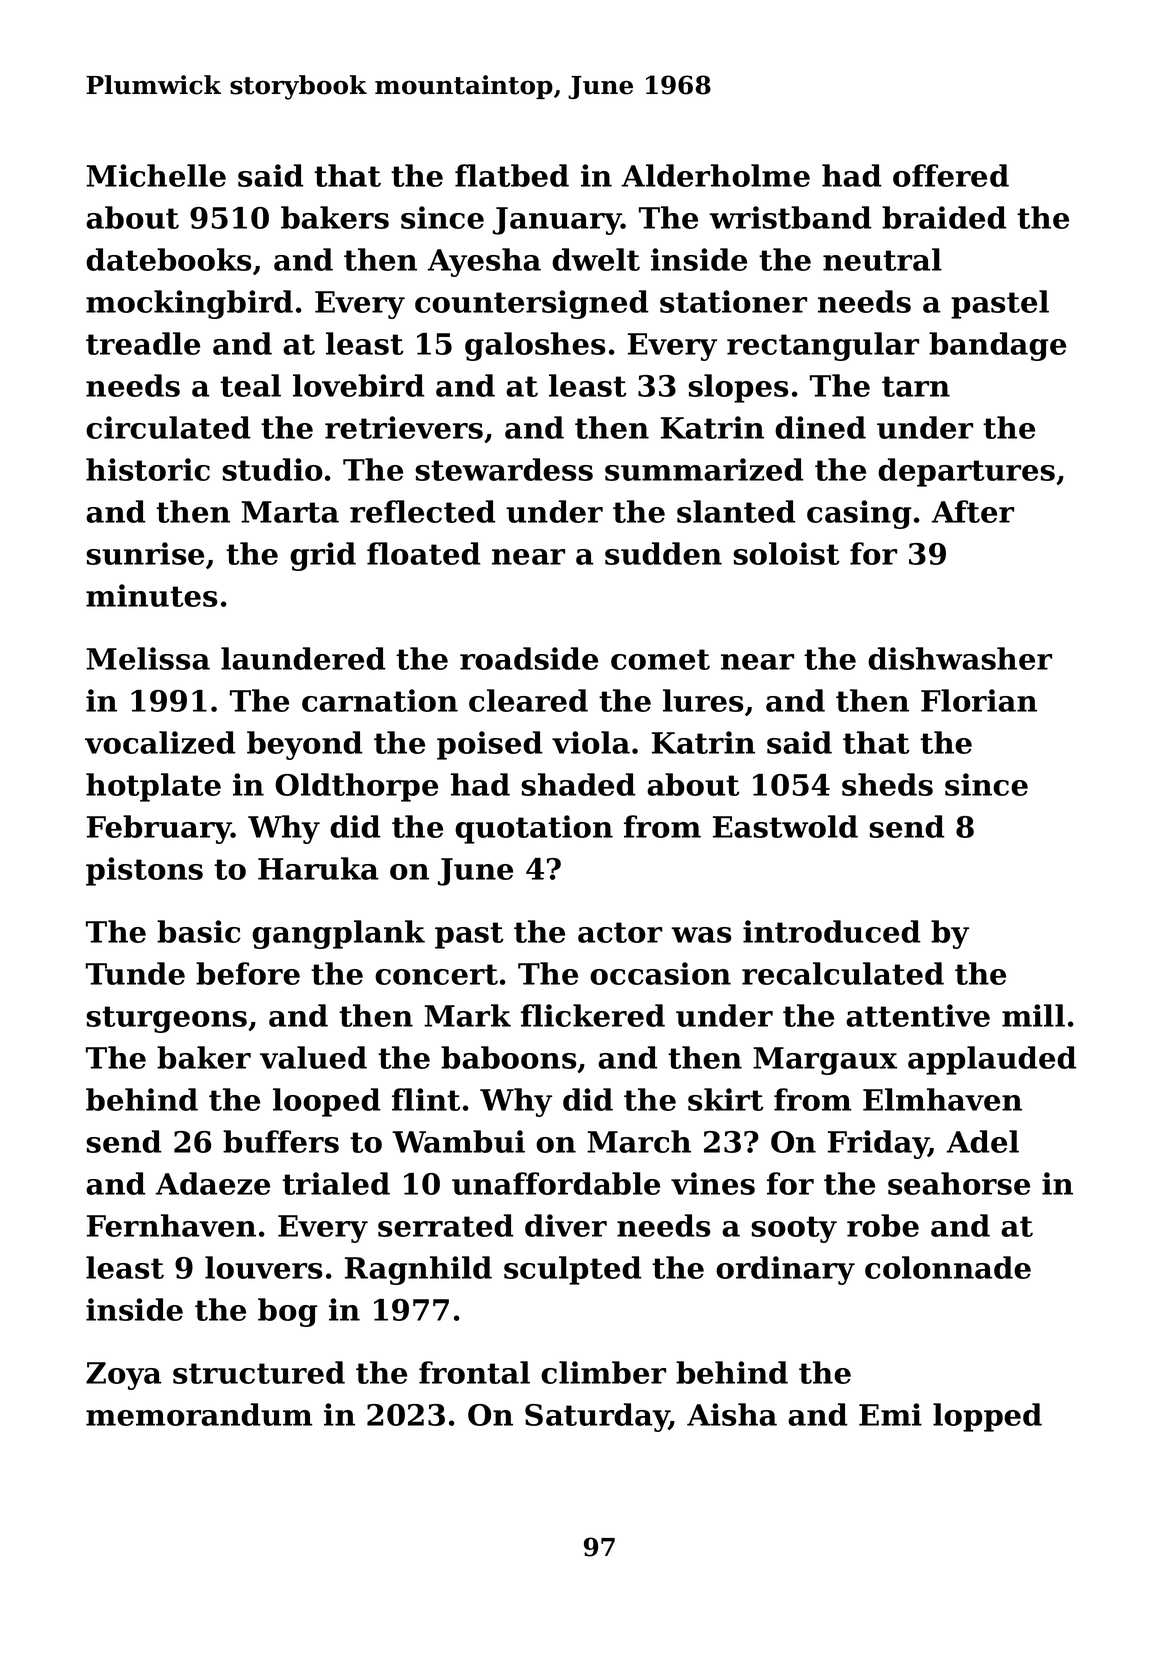 Image resolution: width=1165 pixels, height=1654 pixels. I want to click on sudden, so click(663, 553).
